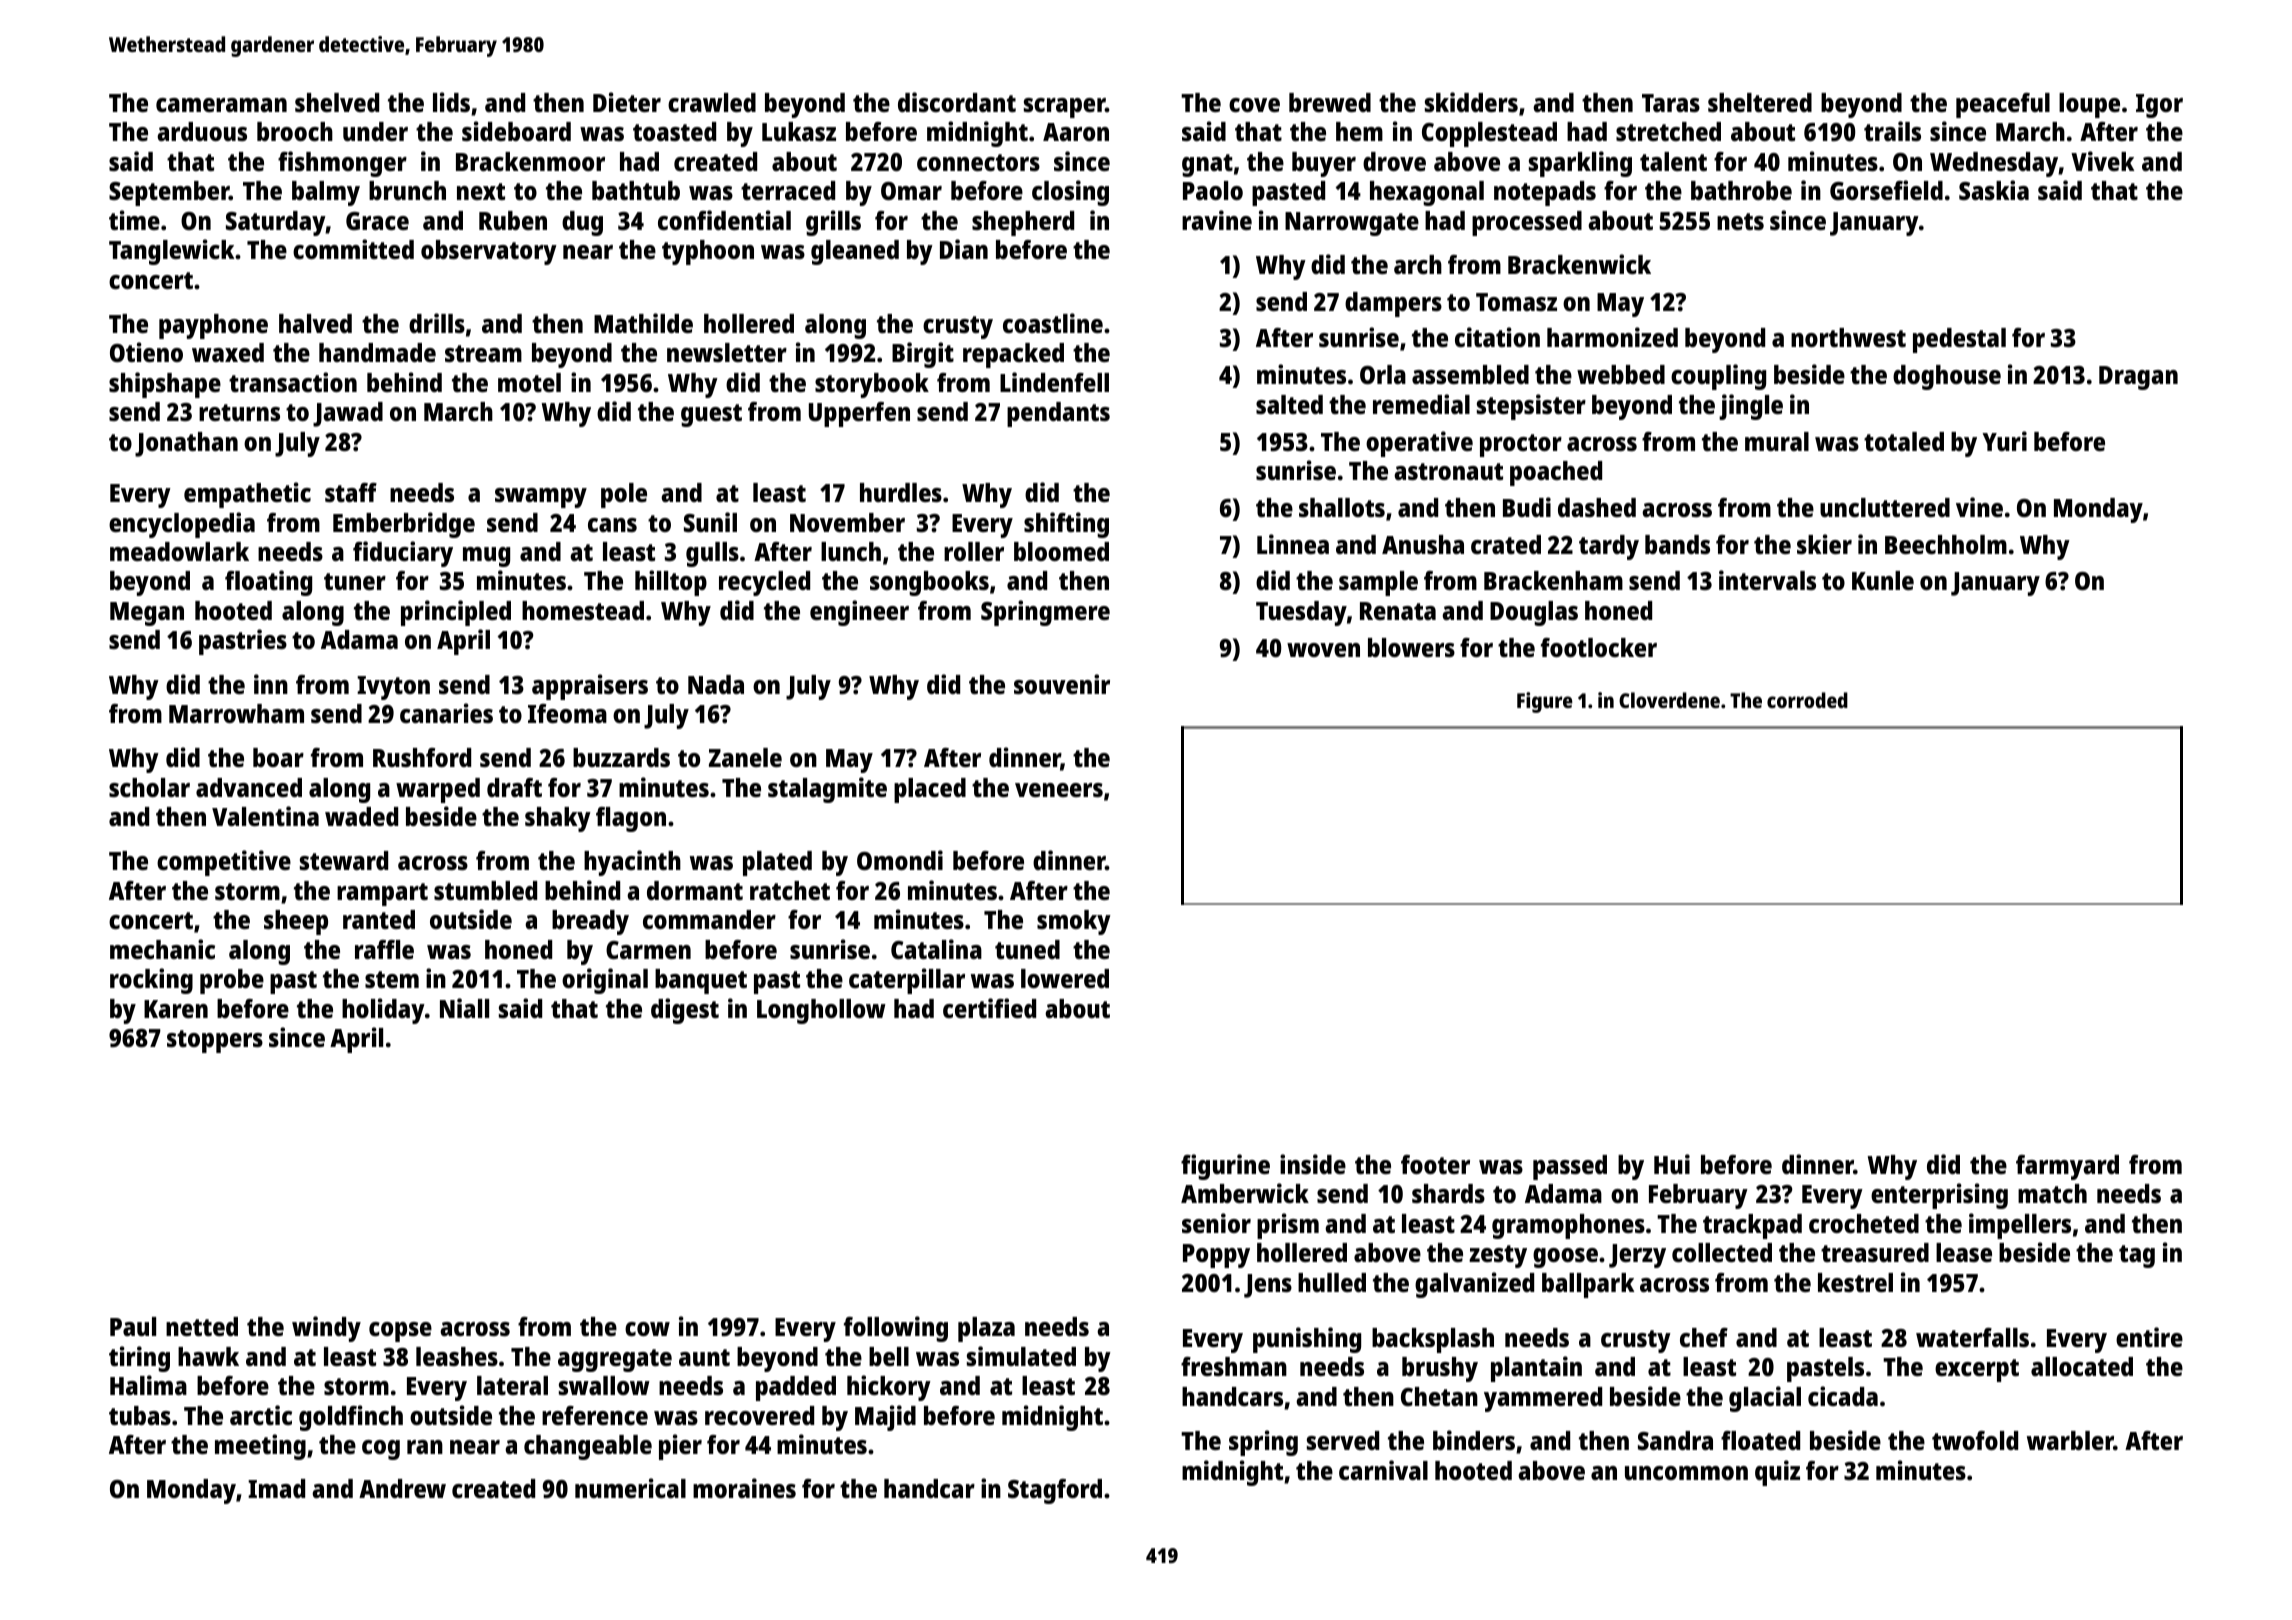 The image size is (2292, 1620). Describe the element at coordinates (957, 102) in the screenshot. I see `discordant` at that location.
